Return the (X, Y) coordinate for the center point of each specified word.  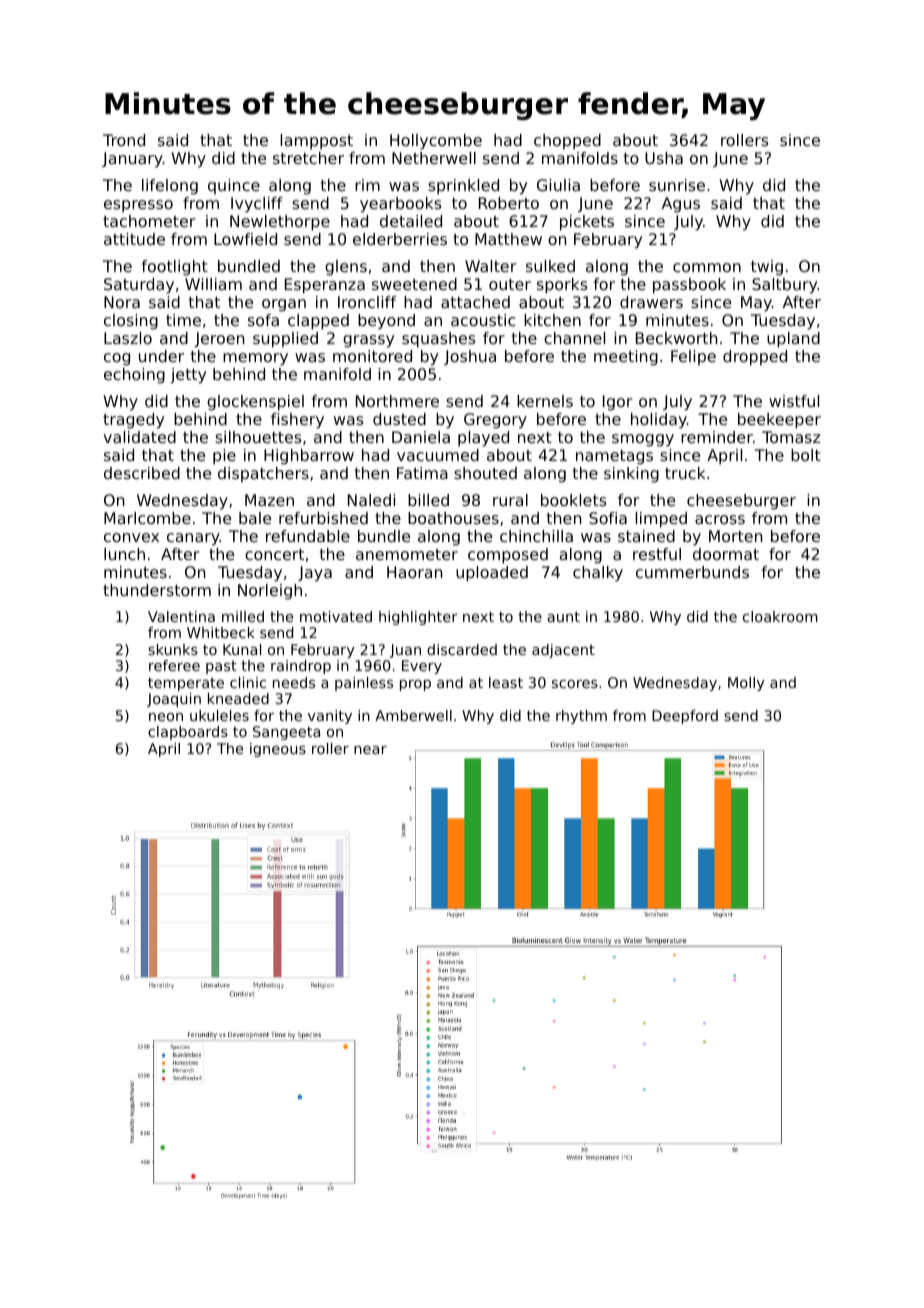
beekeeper (779, 421)
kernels (545, 401)
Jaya (315, 574)
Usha (664, 158)
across (720, 519)
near (370, 750)
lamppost (316, 142)
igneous (278, 750)
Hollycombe (436, 142)
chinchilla (536, 536)
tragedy (133, 421)
